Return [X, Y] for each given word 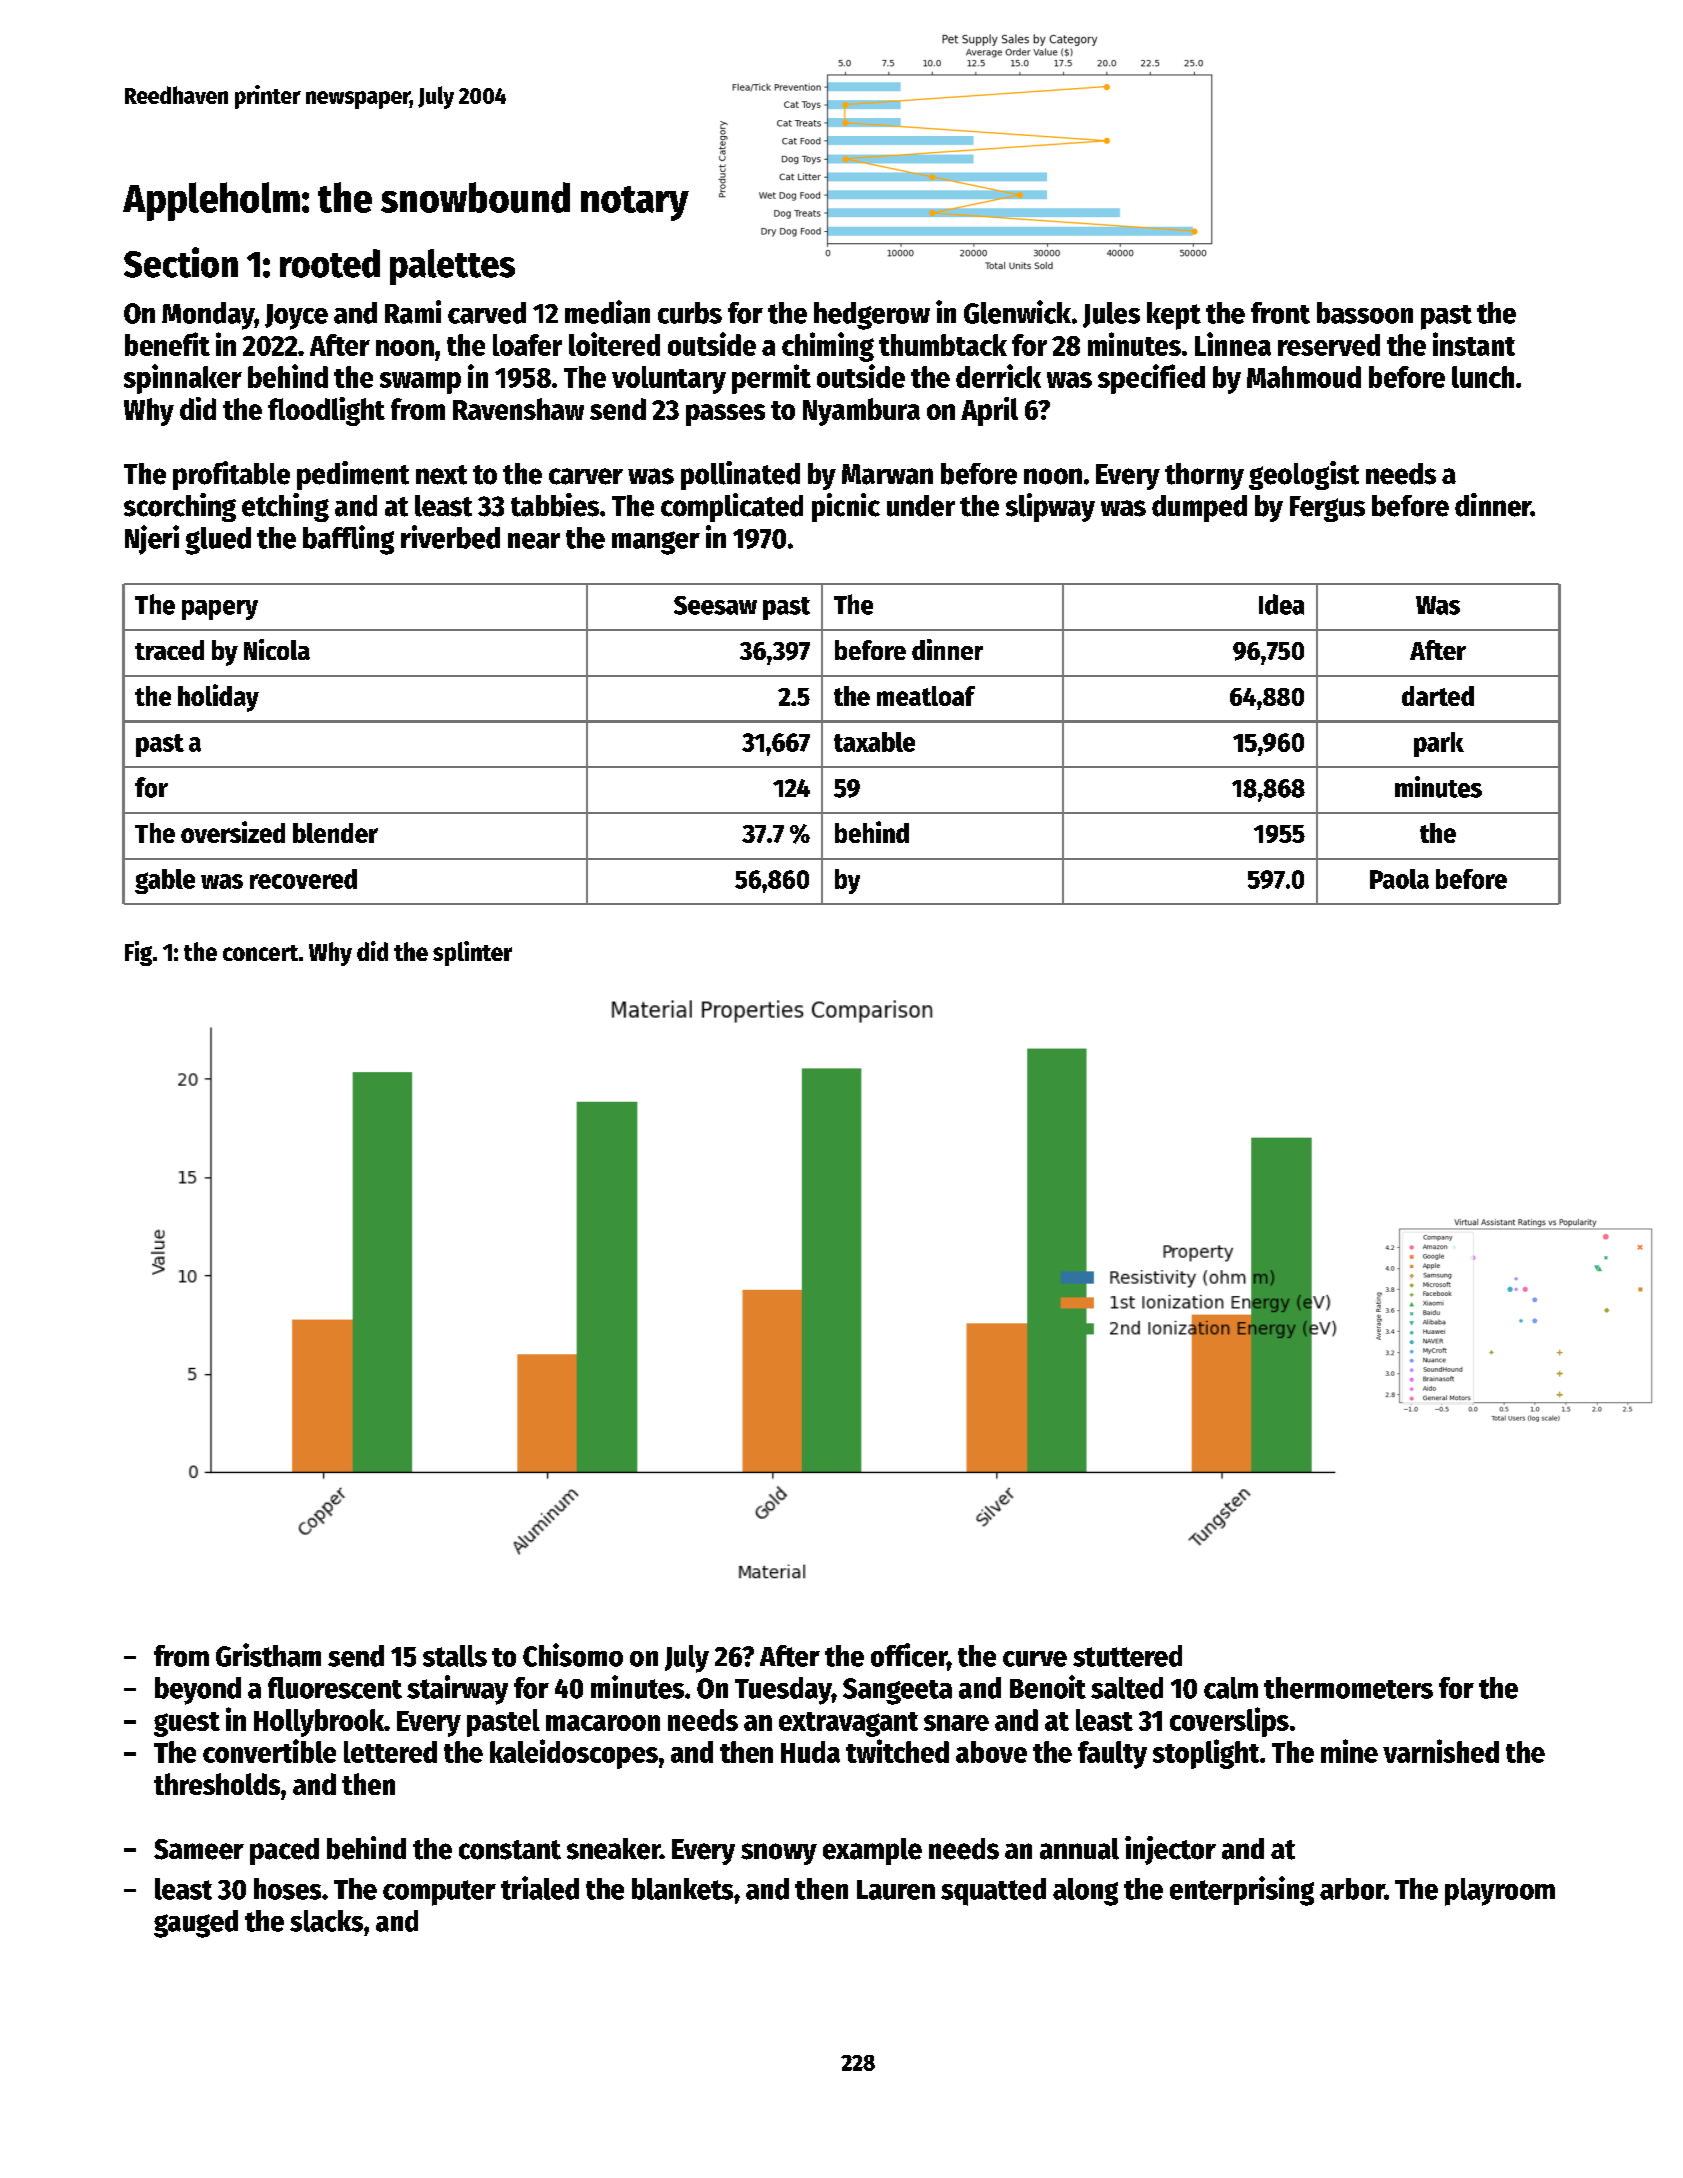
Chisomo [573, 1655]
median [607, 312]
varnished [1441, 1751]
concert [260, 953]
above [991, 1752]
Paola [1399, 879]
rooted [330, 263]
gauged [196, 1924]
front [1280, 313]
